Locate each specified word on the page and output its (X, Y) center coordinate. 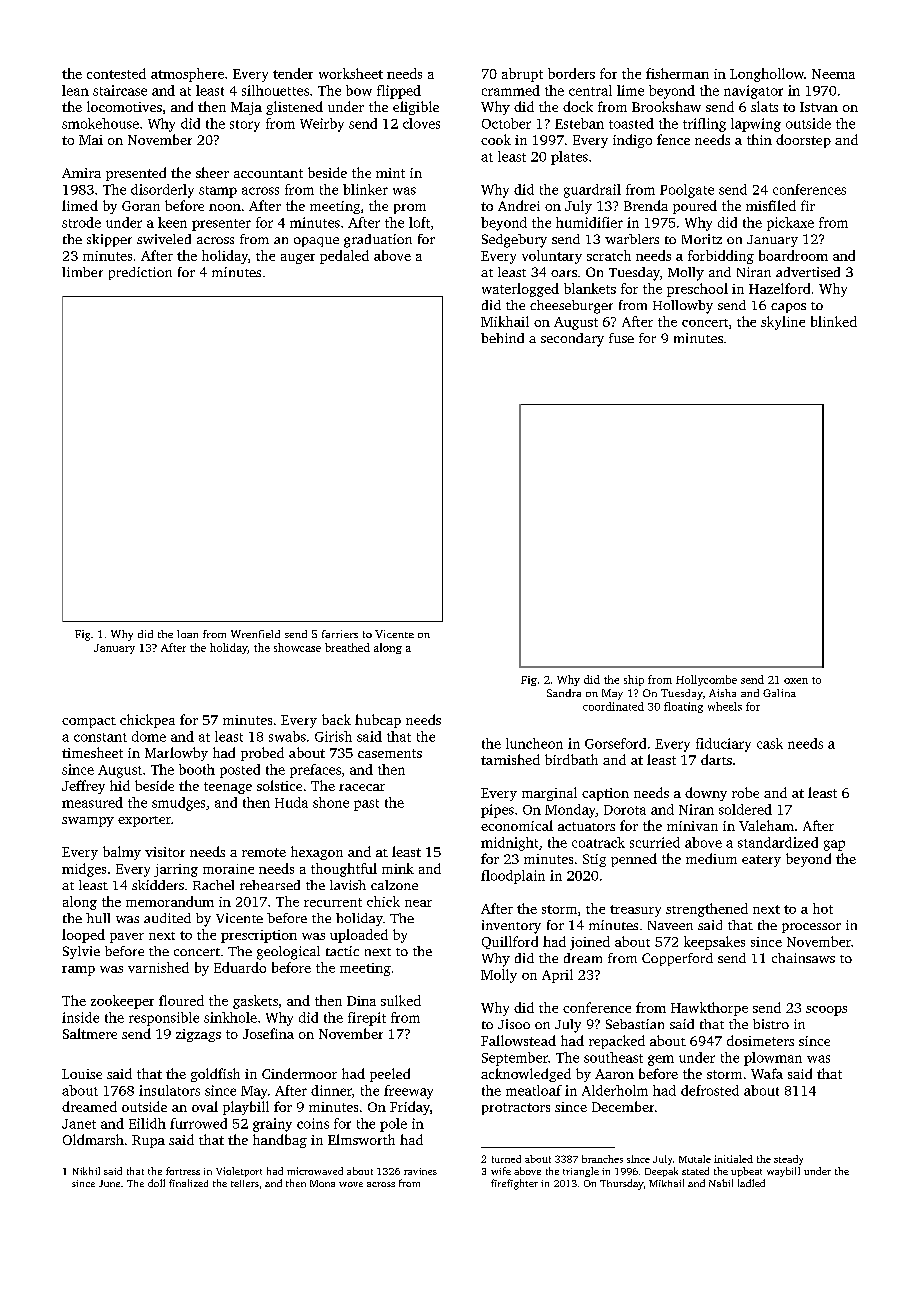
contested (116, 73)
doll (156, 1183)
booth (197, 769)
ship (634, 680)
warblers (632, 239)
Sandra (564, 693)
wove (351, 1184)
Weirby (322, 125)
